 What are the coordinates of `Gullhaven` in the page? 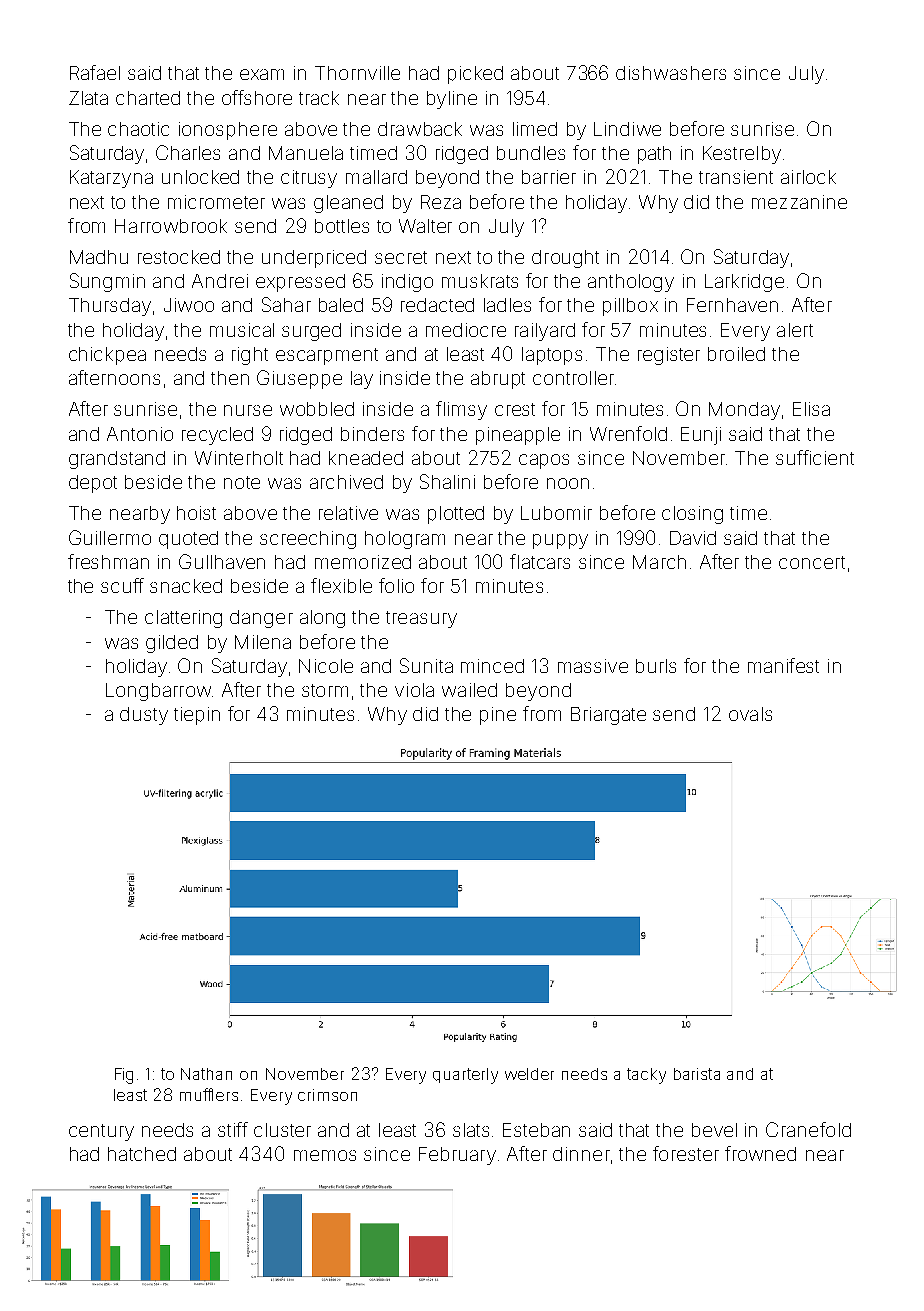 It's located at (222, 561).
